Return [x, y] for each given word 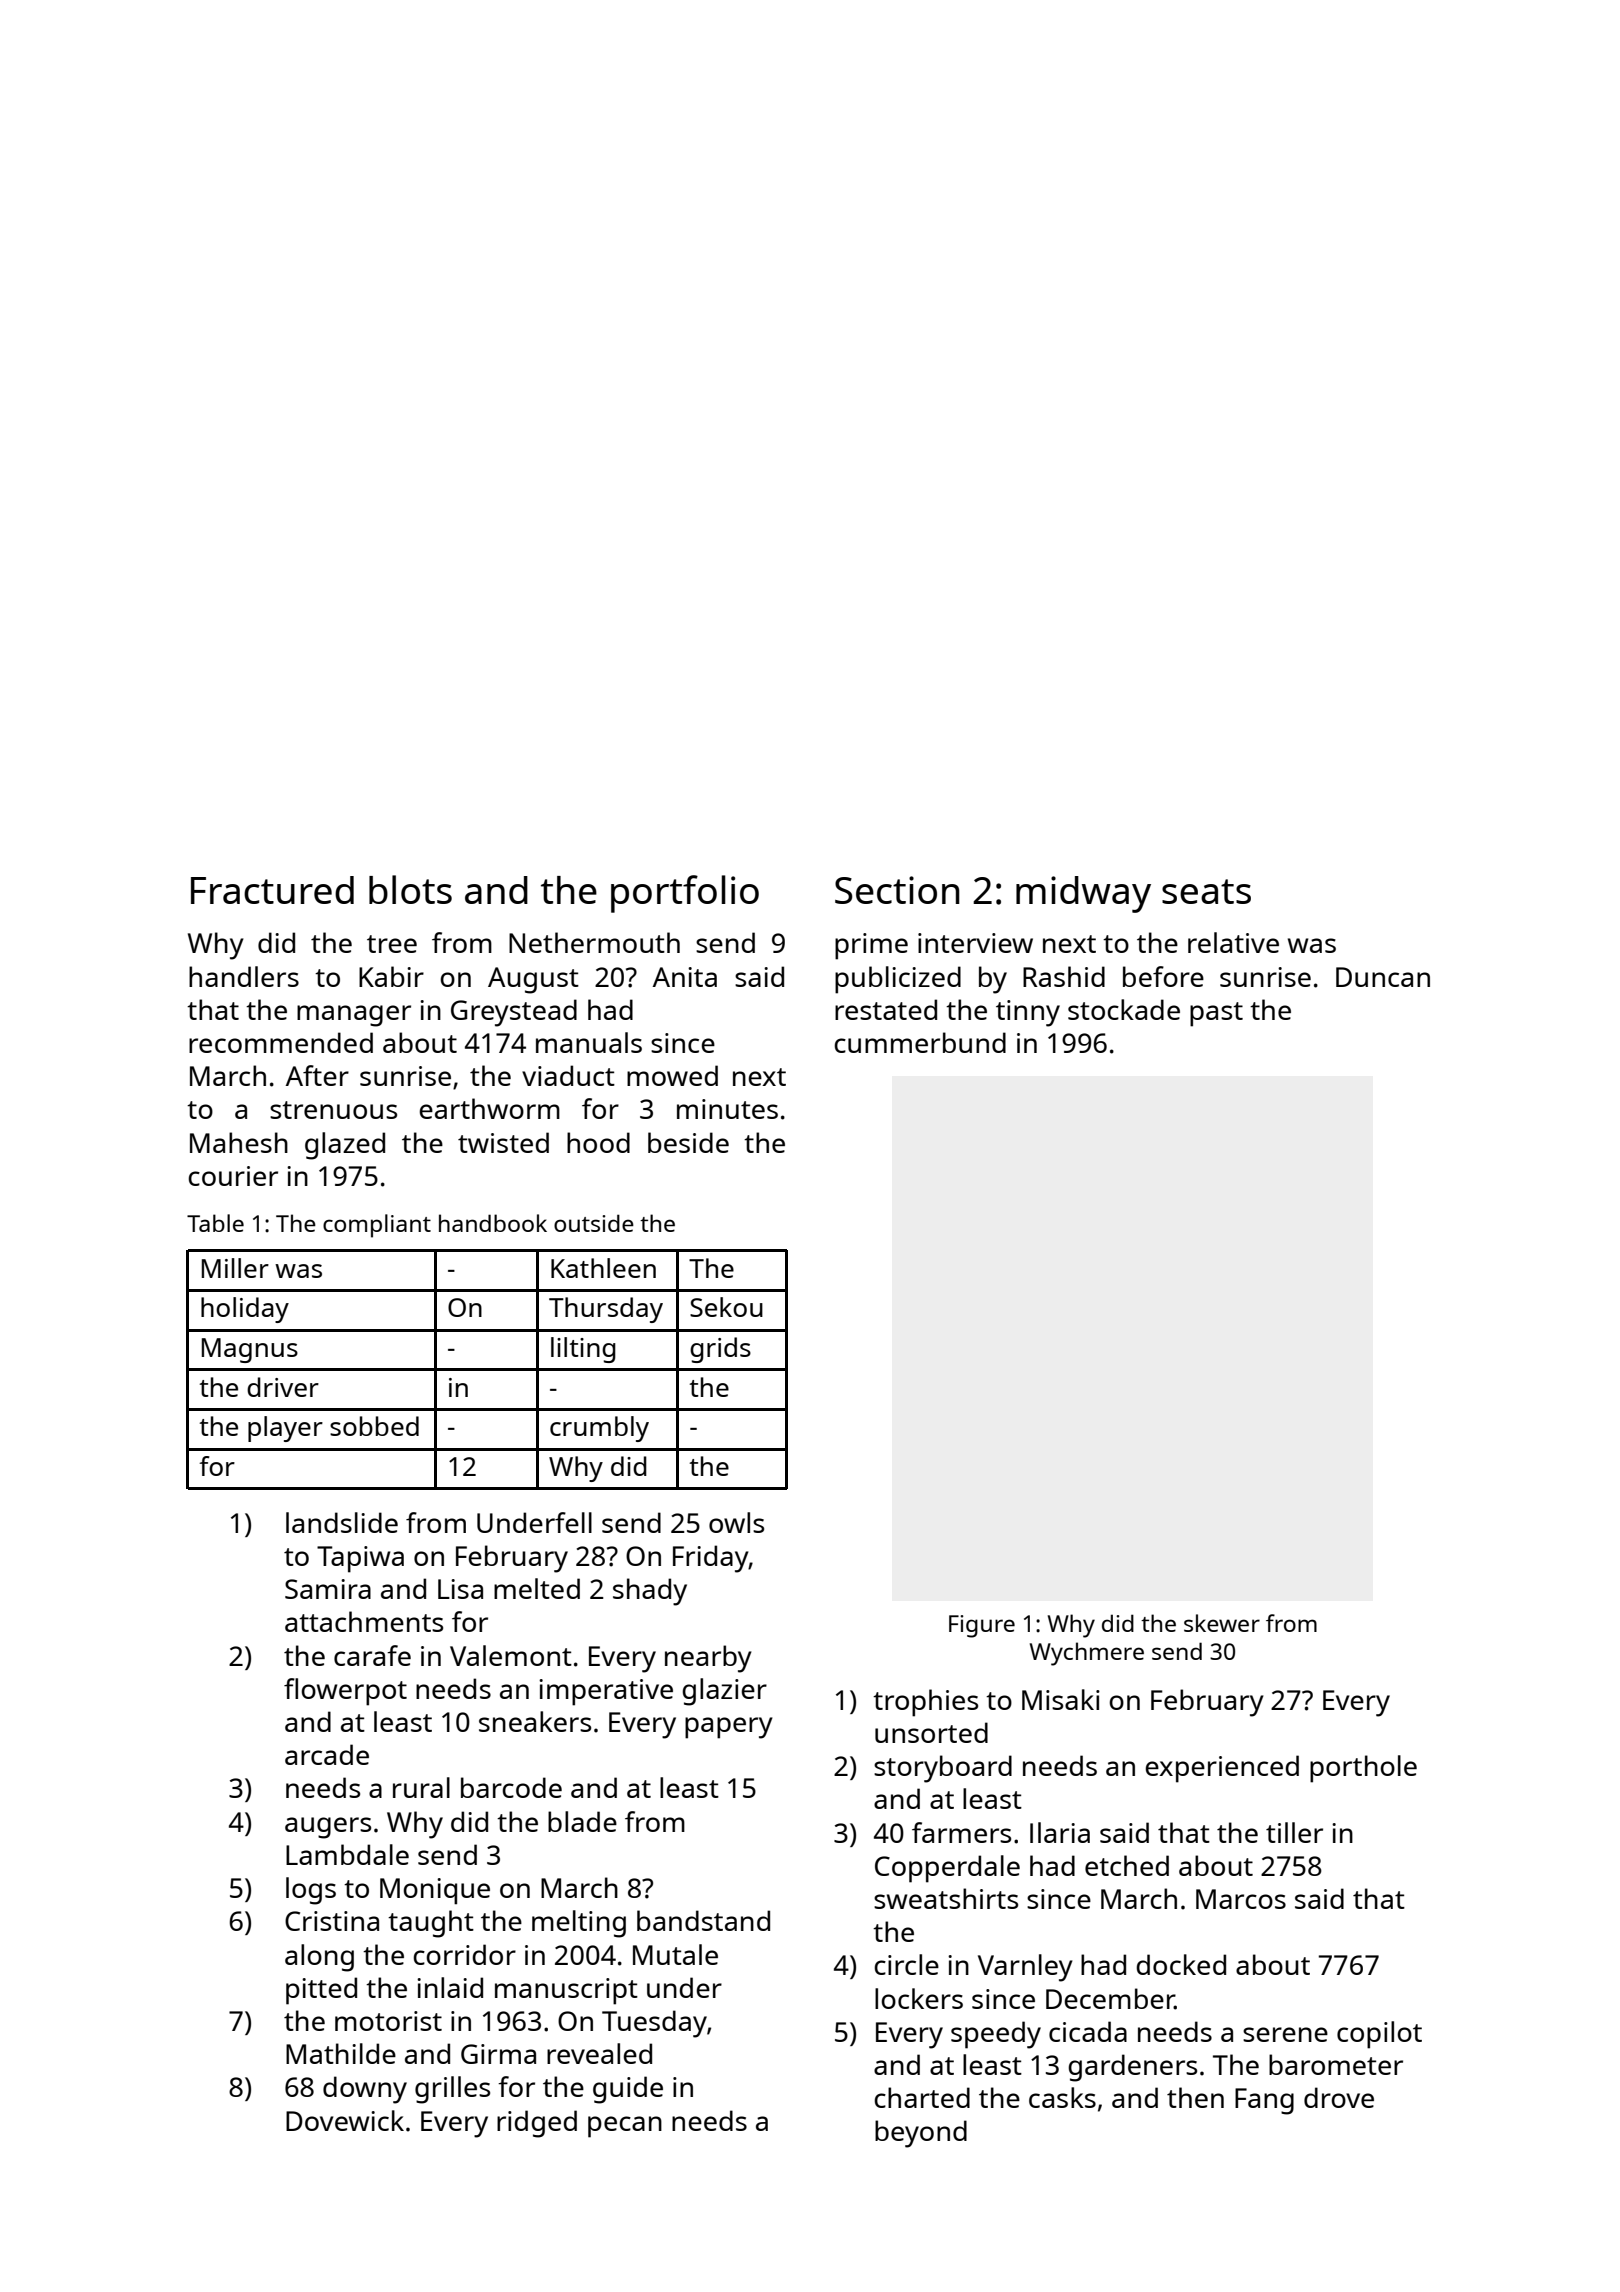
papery [729, 1728]
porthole [1363, 1769]
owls [736, 1522]
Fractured [272, 890]
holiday [245, 1310]
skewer [1222, 1623]
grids [720, 1350]
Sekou [726, 1307]
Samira [328, 1589]
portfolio [685, 894]
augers [328, 1828]
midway [1083, 894]
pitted [321, 1991]
